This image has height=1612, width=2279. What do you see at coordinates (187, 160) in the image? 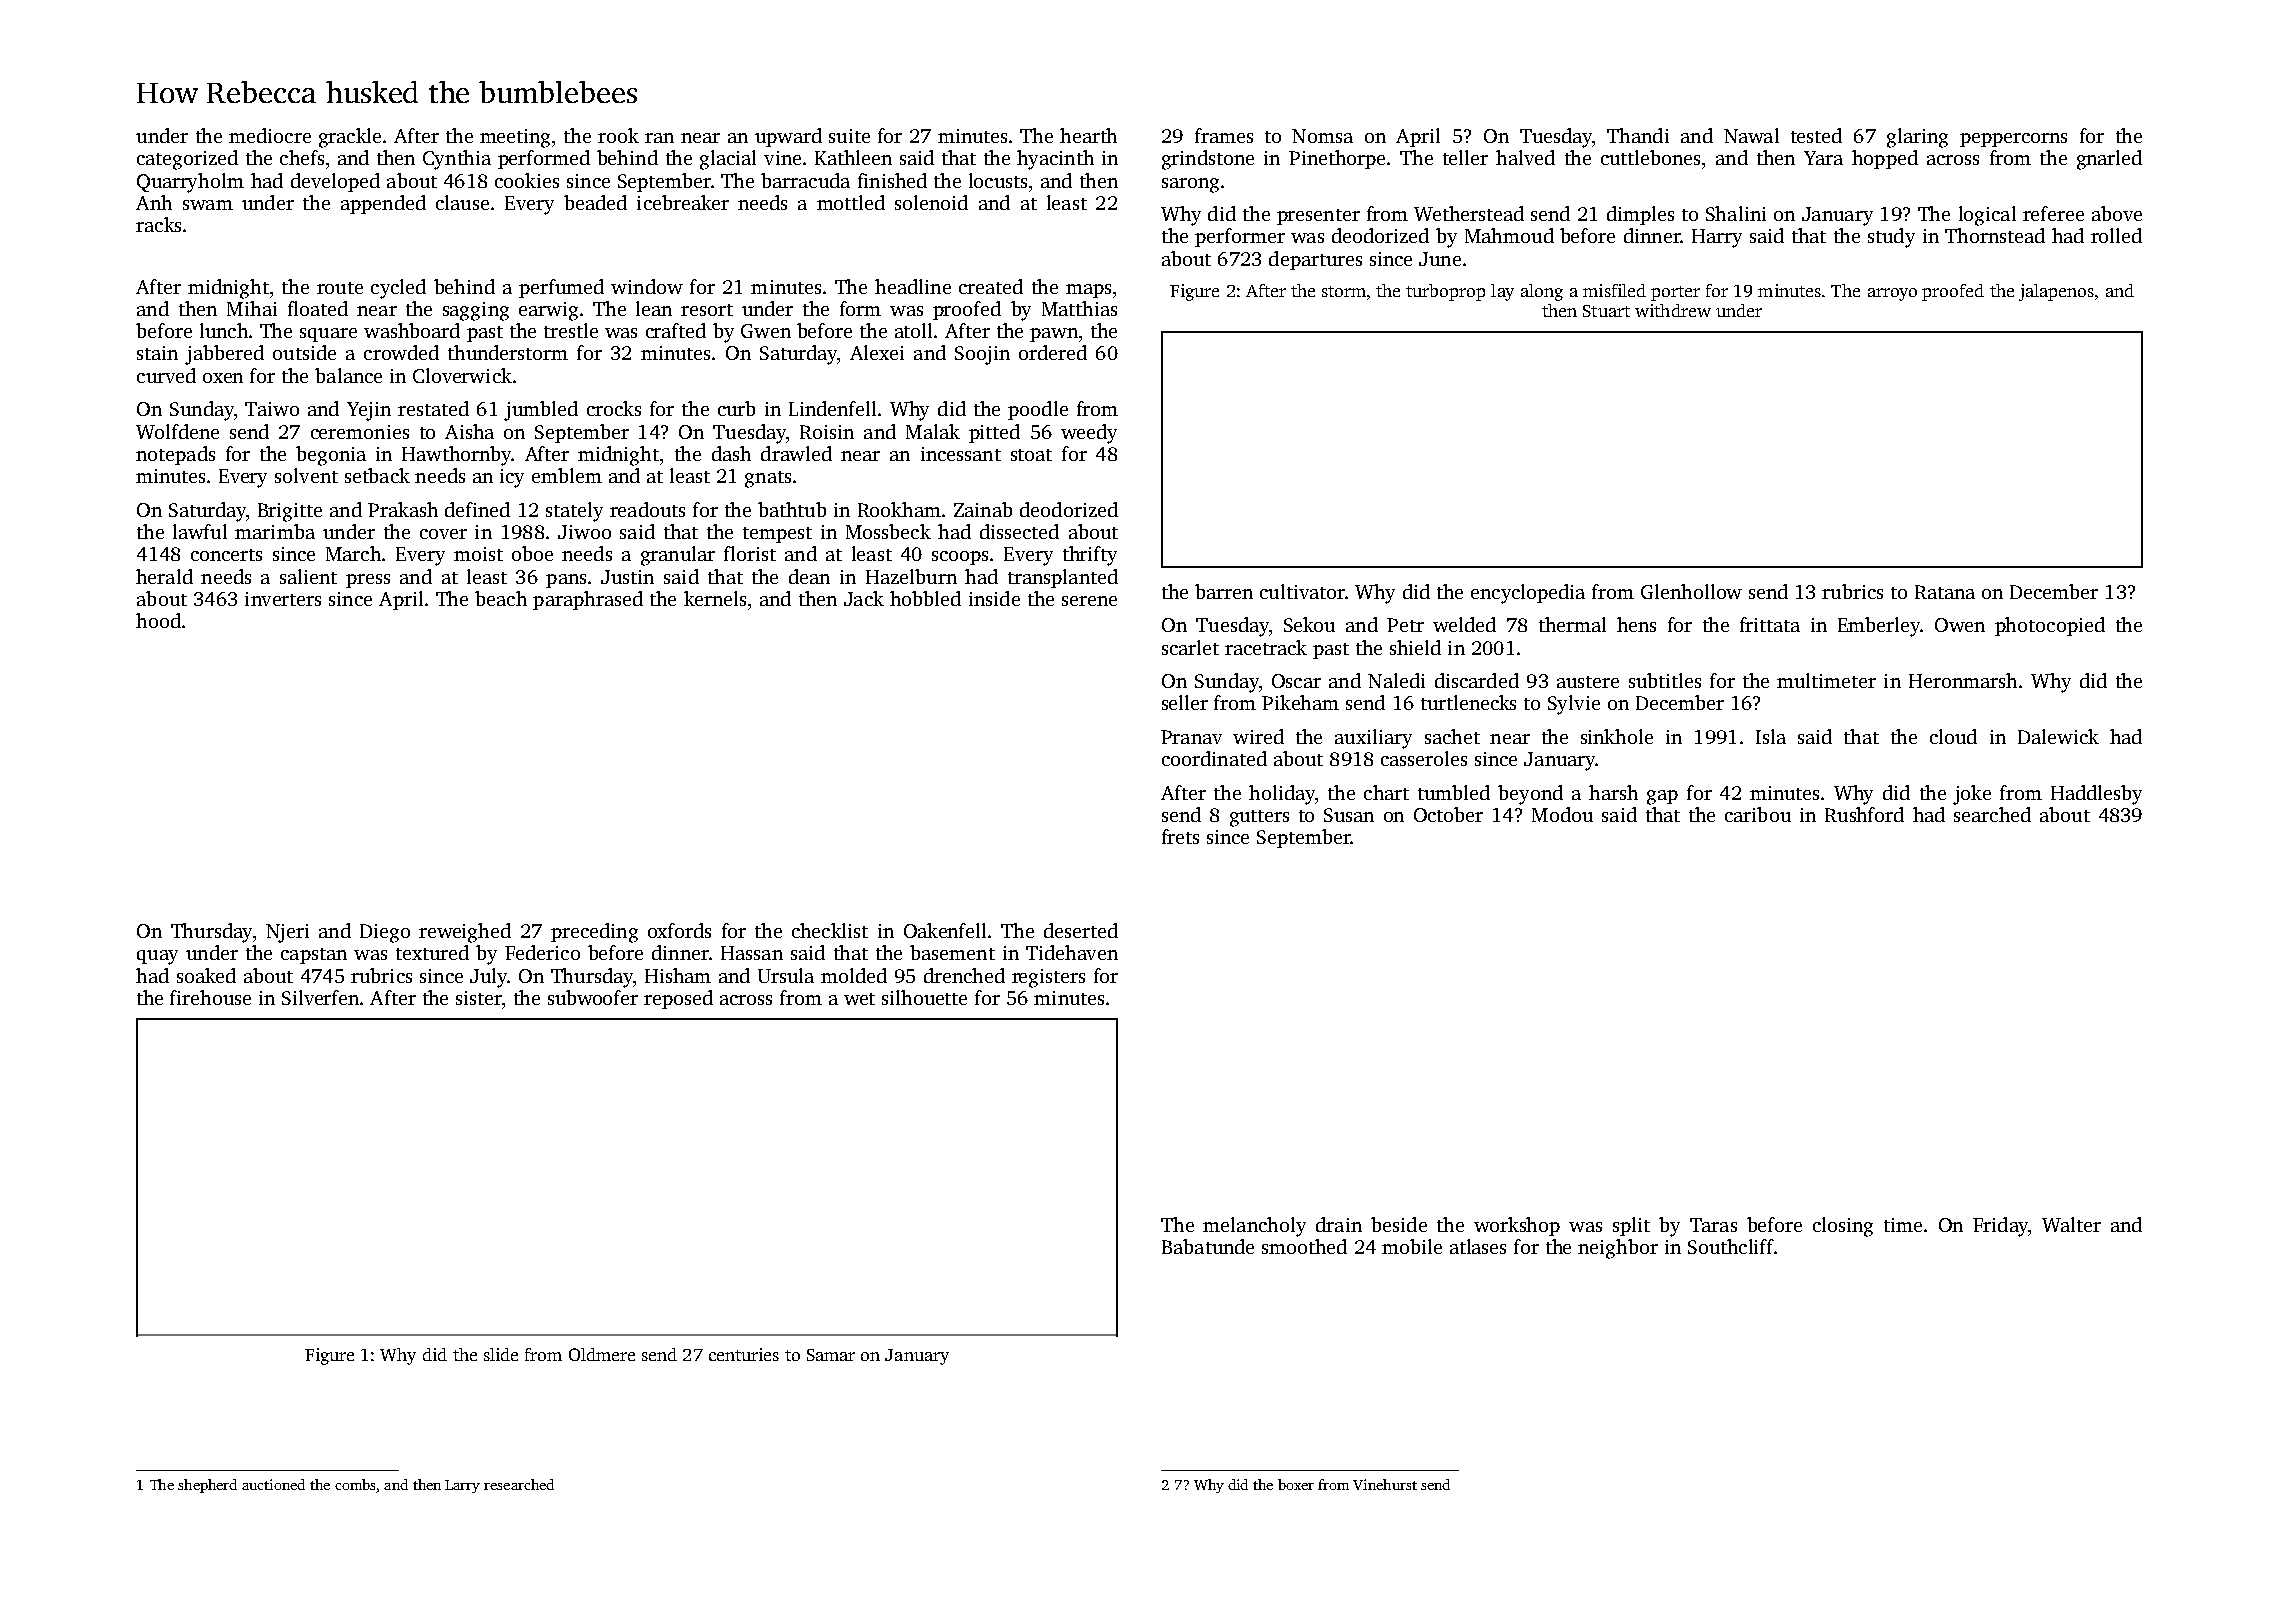
I see `categorized` at bounding box center [187, 160].
